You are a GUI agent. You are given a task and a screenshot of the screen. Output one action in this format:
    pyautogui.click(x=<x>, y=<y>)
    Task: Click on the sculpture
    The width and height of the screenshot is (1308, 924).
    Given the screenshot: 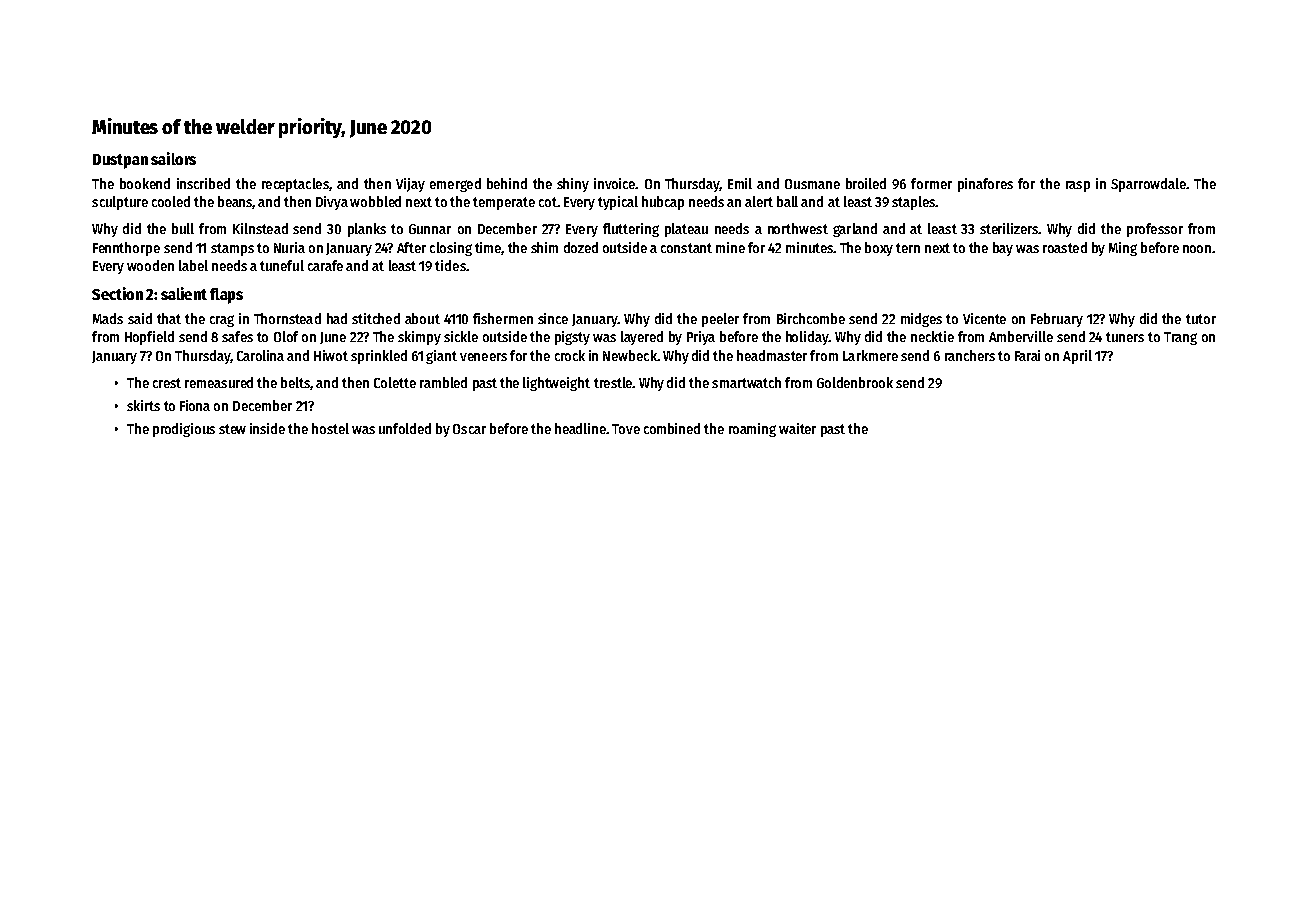 What is the action you would take?
    pyautogui.click(x=120, y=203)
